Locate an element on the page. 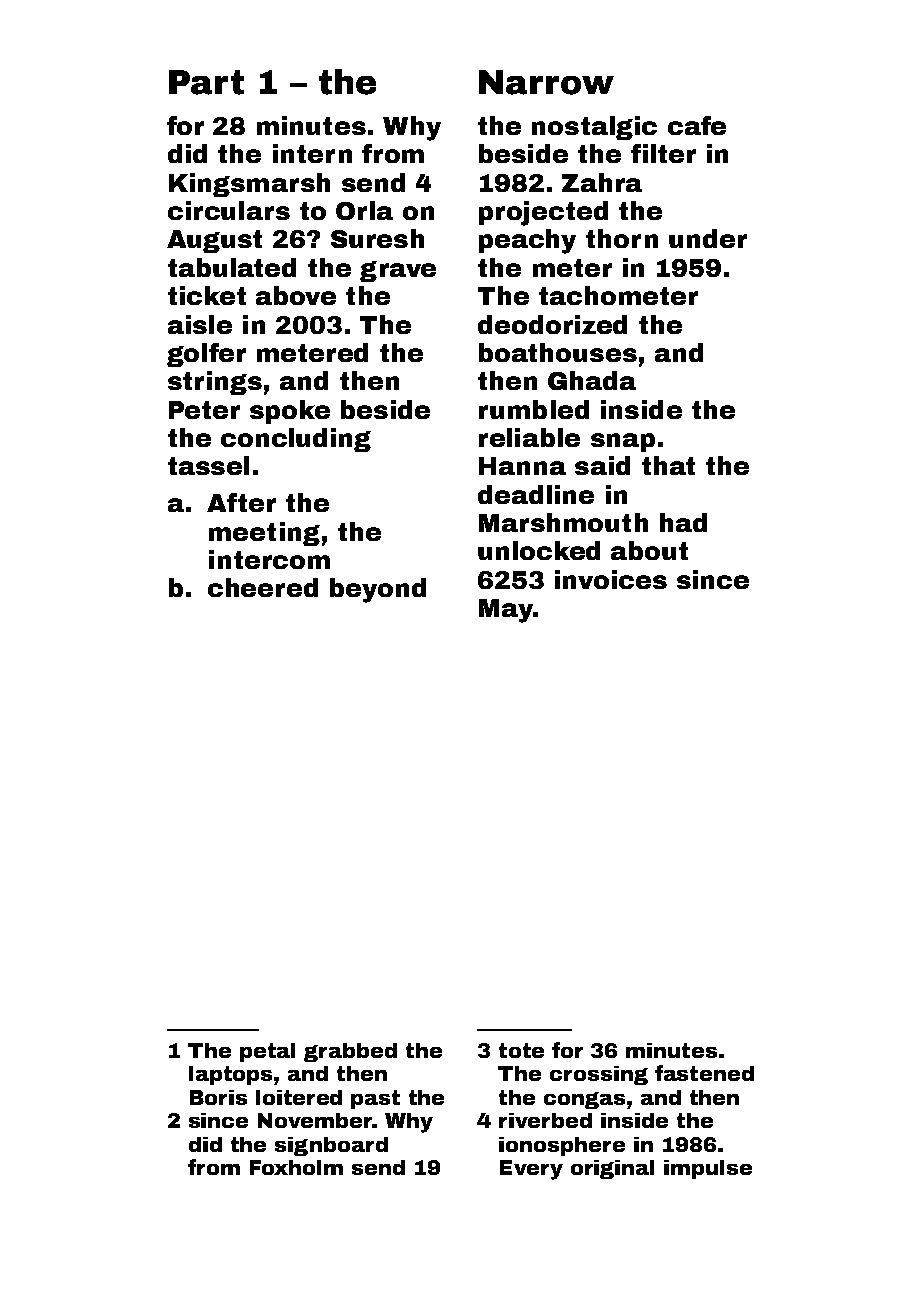  deodorized is located at coordinates (552, 324).
